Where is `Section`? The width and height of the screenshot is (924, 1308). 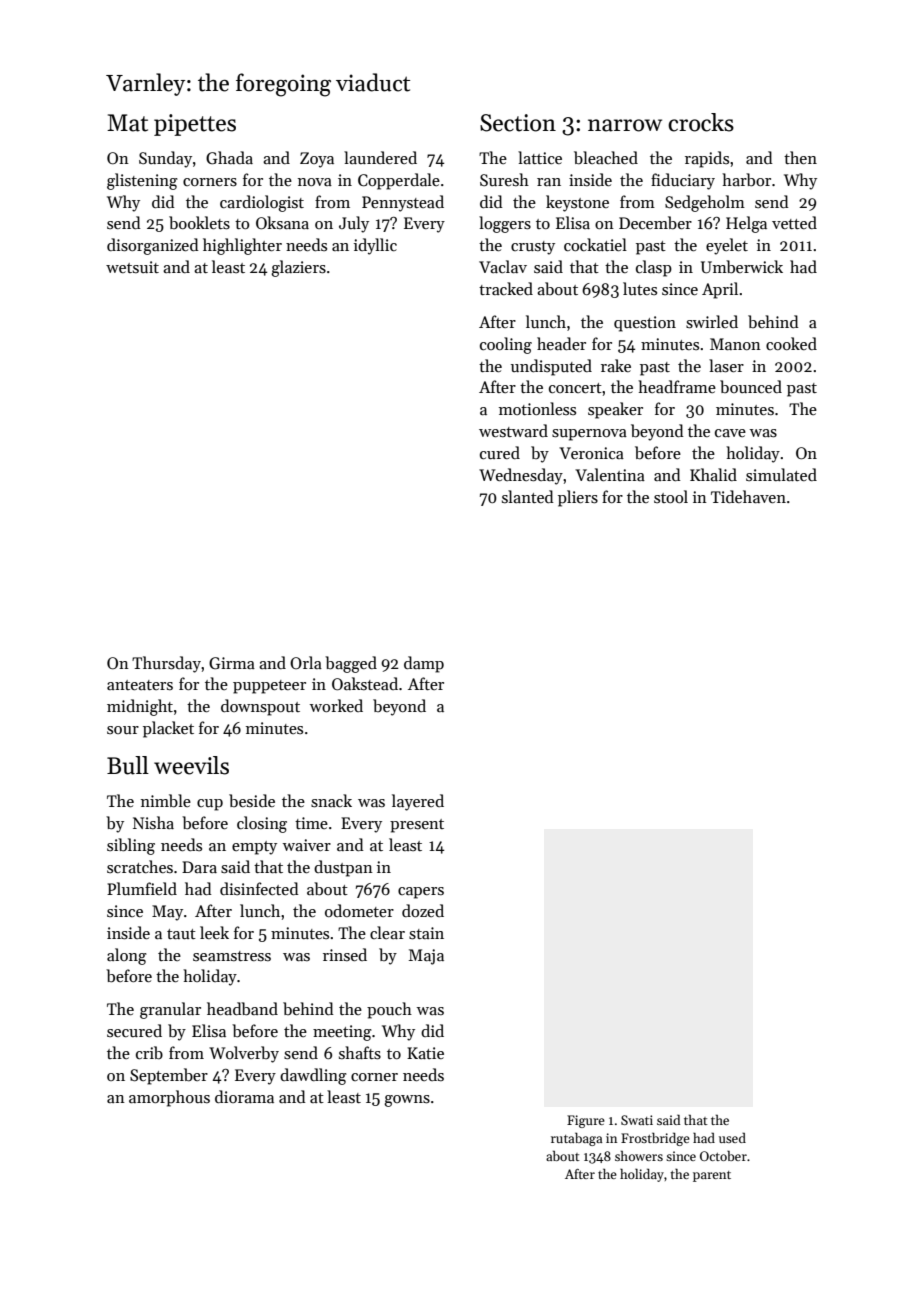
Section is located at coordinates (518, 123).
